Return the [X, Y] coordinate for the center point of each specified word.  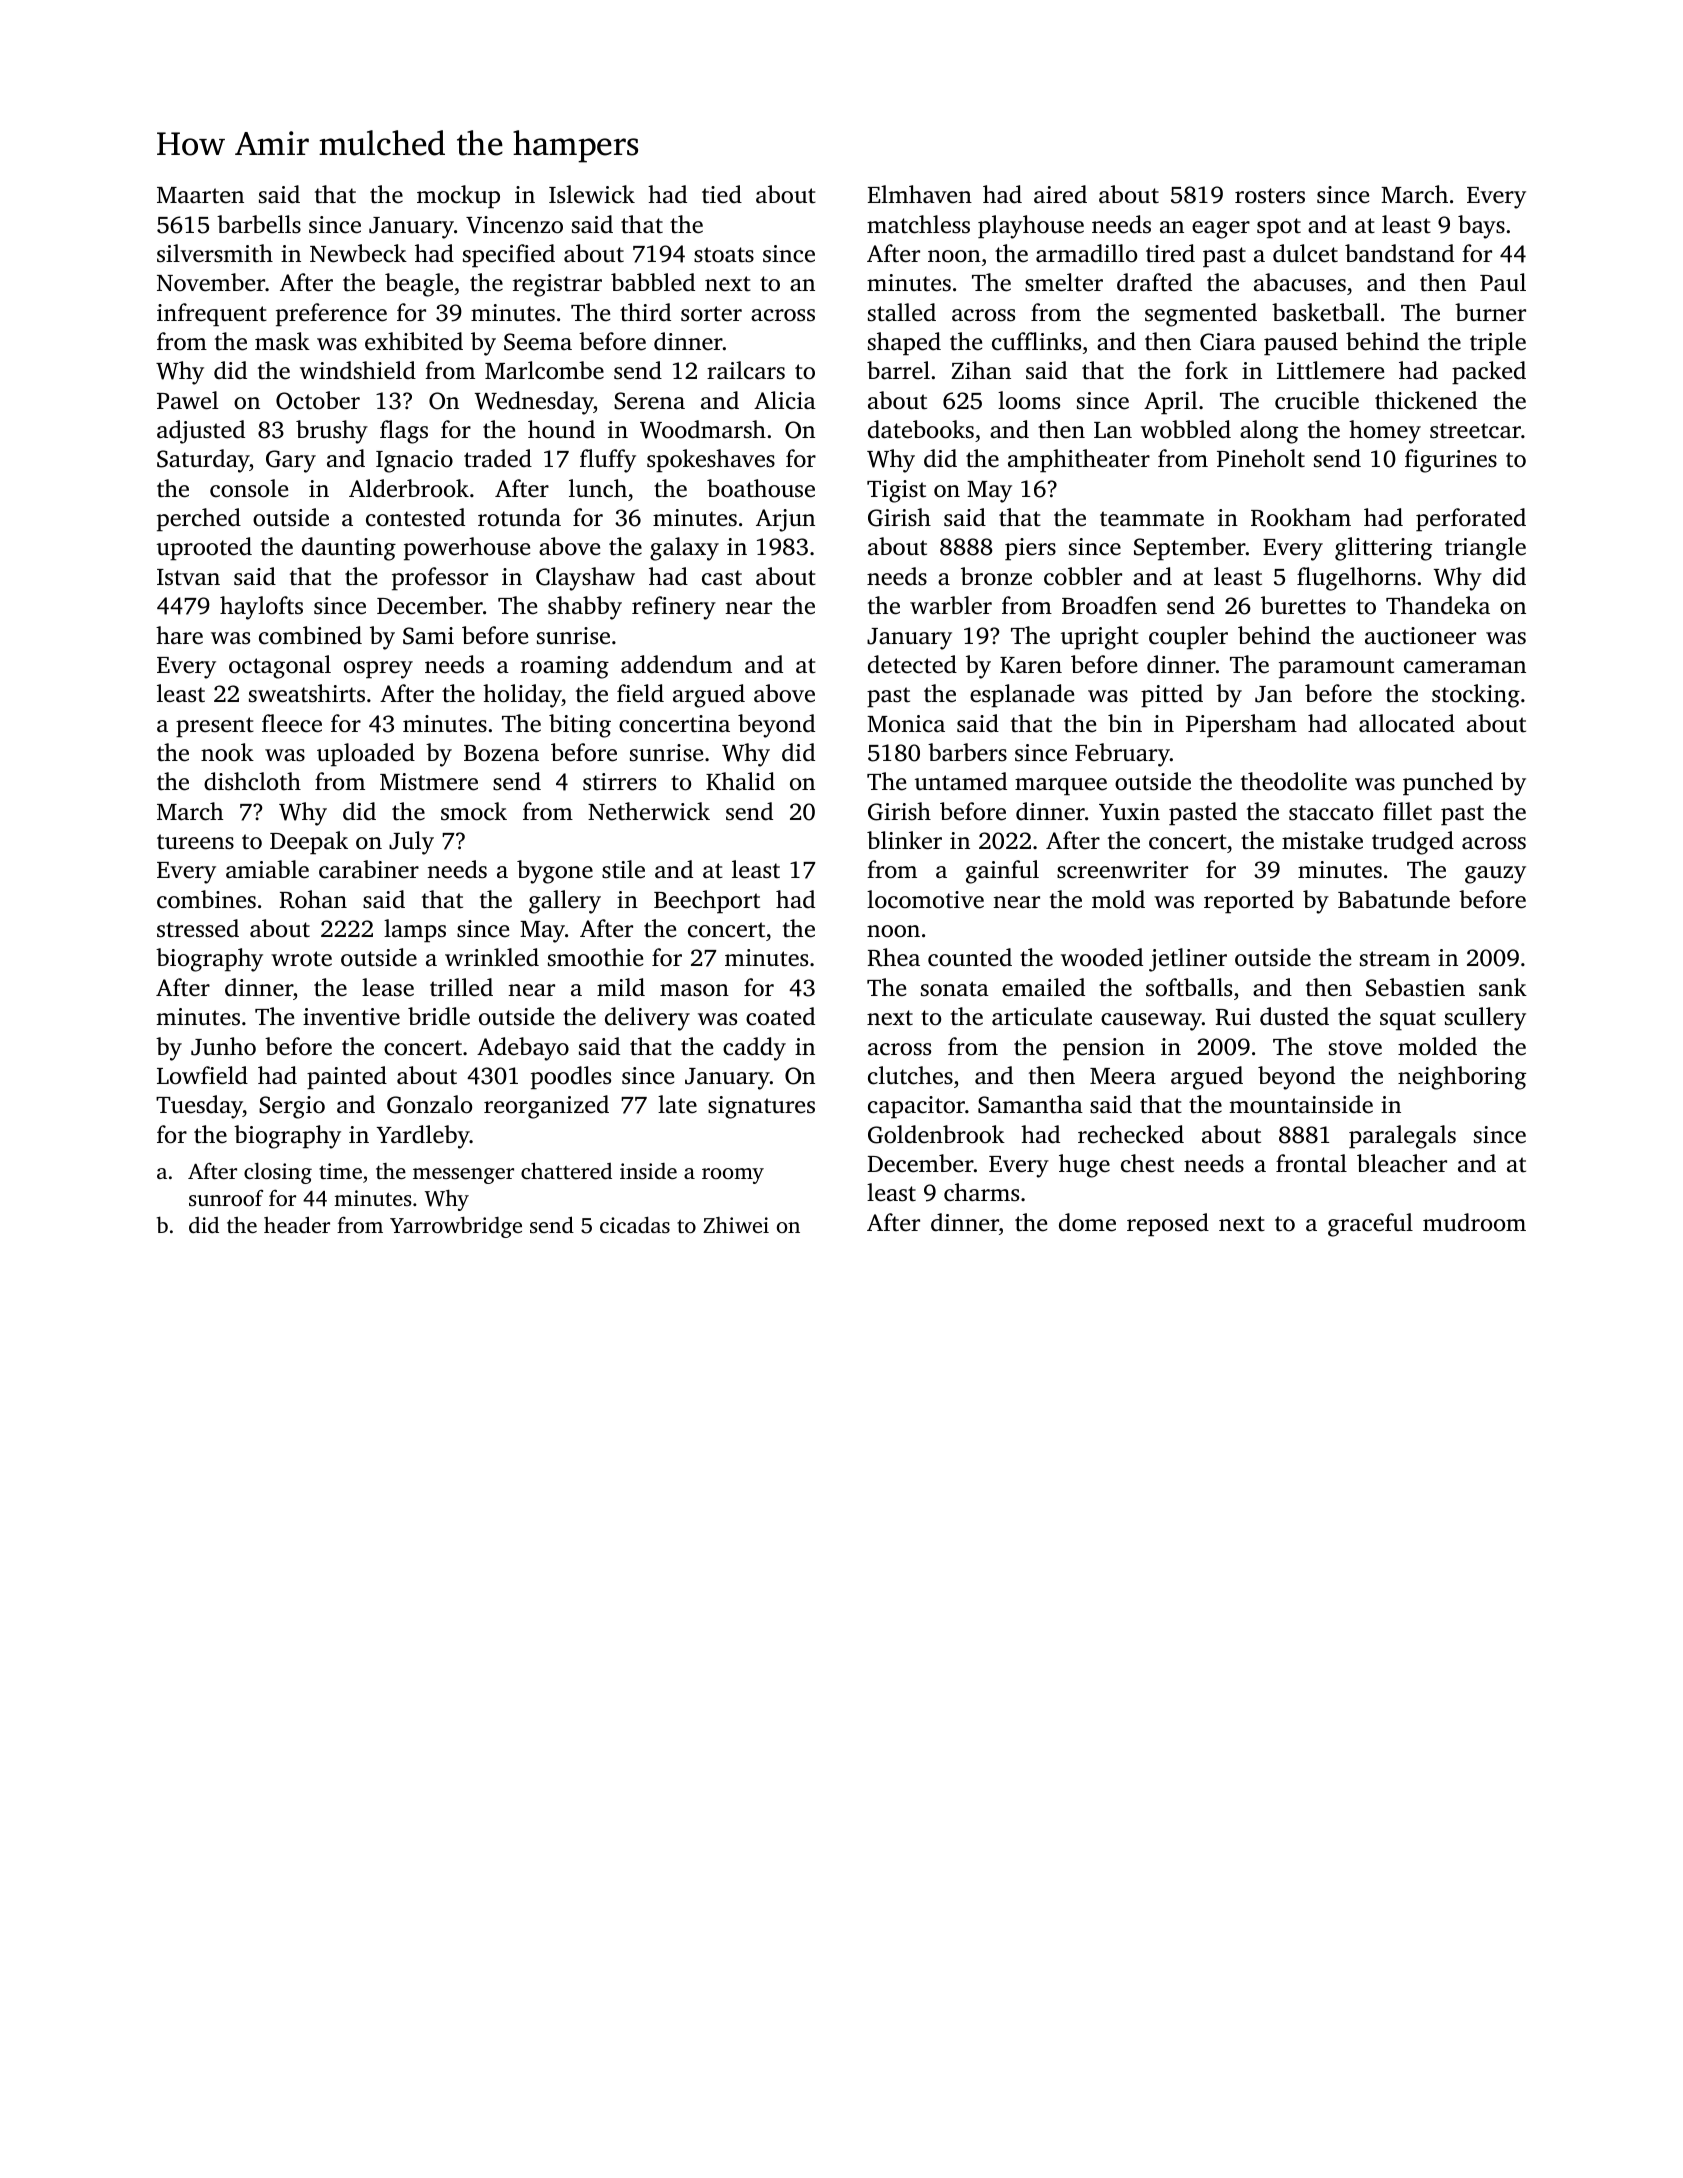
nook [227, 752]
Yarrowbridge [456, 1227]
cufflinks [1036, 341]
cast [722, 578]
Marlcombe [544, 370]
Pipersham [1241, 726]
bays [1481, 227]
